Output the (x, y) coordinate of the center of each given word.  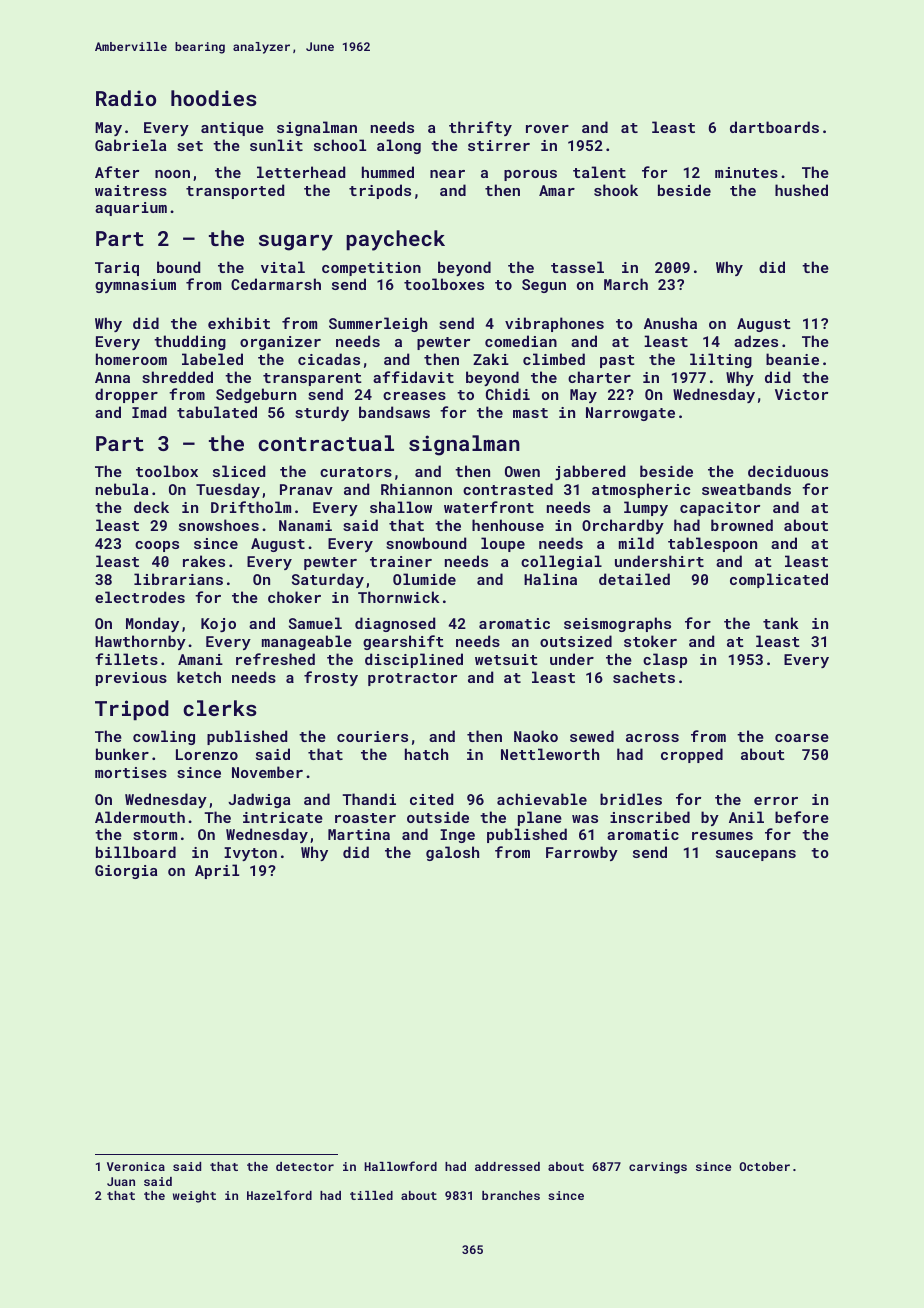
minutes (746, 172)
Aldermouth (140, 817)
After (117, 172)
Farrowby (582, 853)
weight (194, 1197)
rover (547, 129)
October (764, 1166)
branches (511, 1195)
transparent (312, 379)
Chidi (508, 394)
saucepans (756, 855)
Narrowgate (630, 414)
